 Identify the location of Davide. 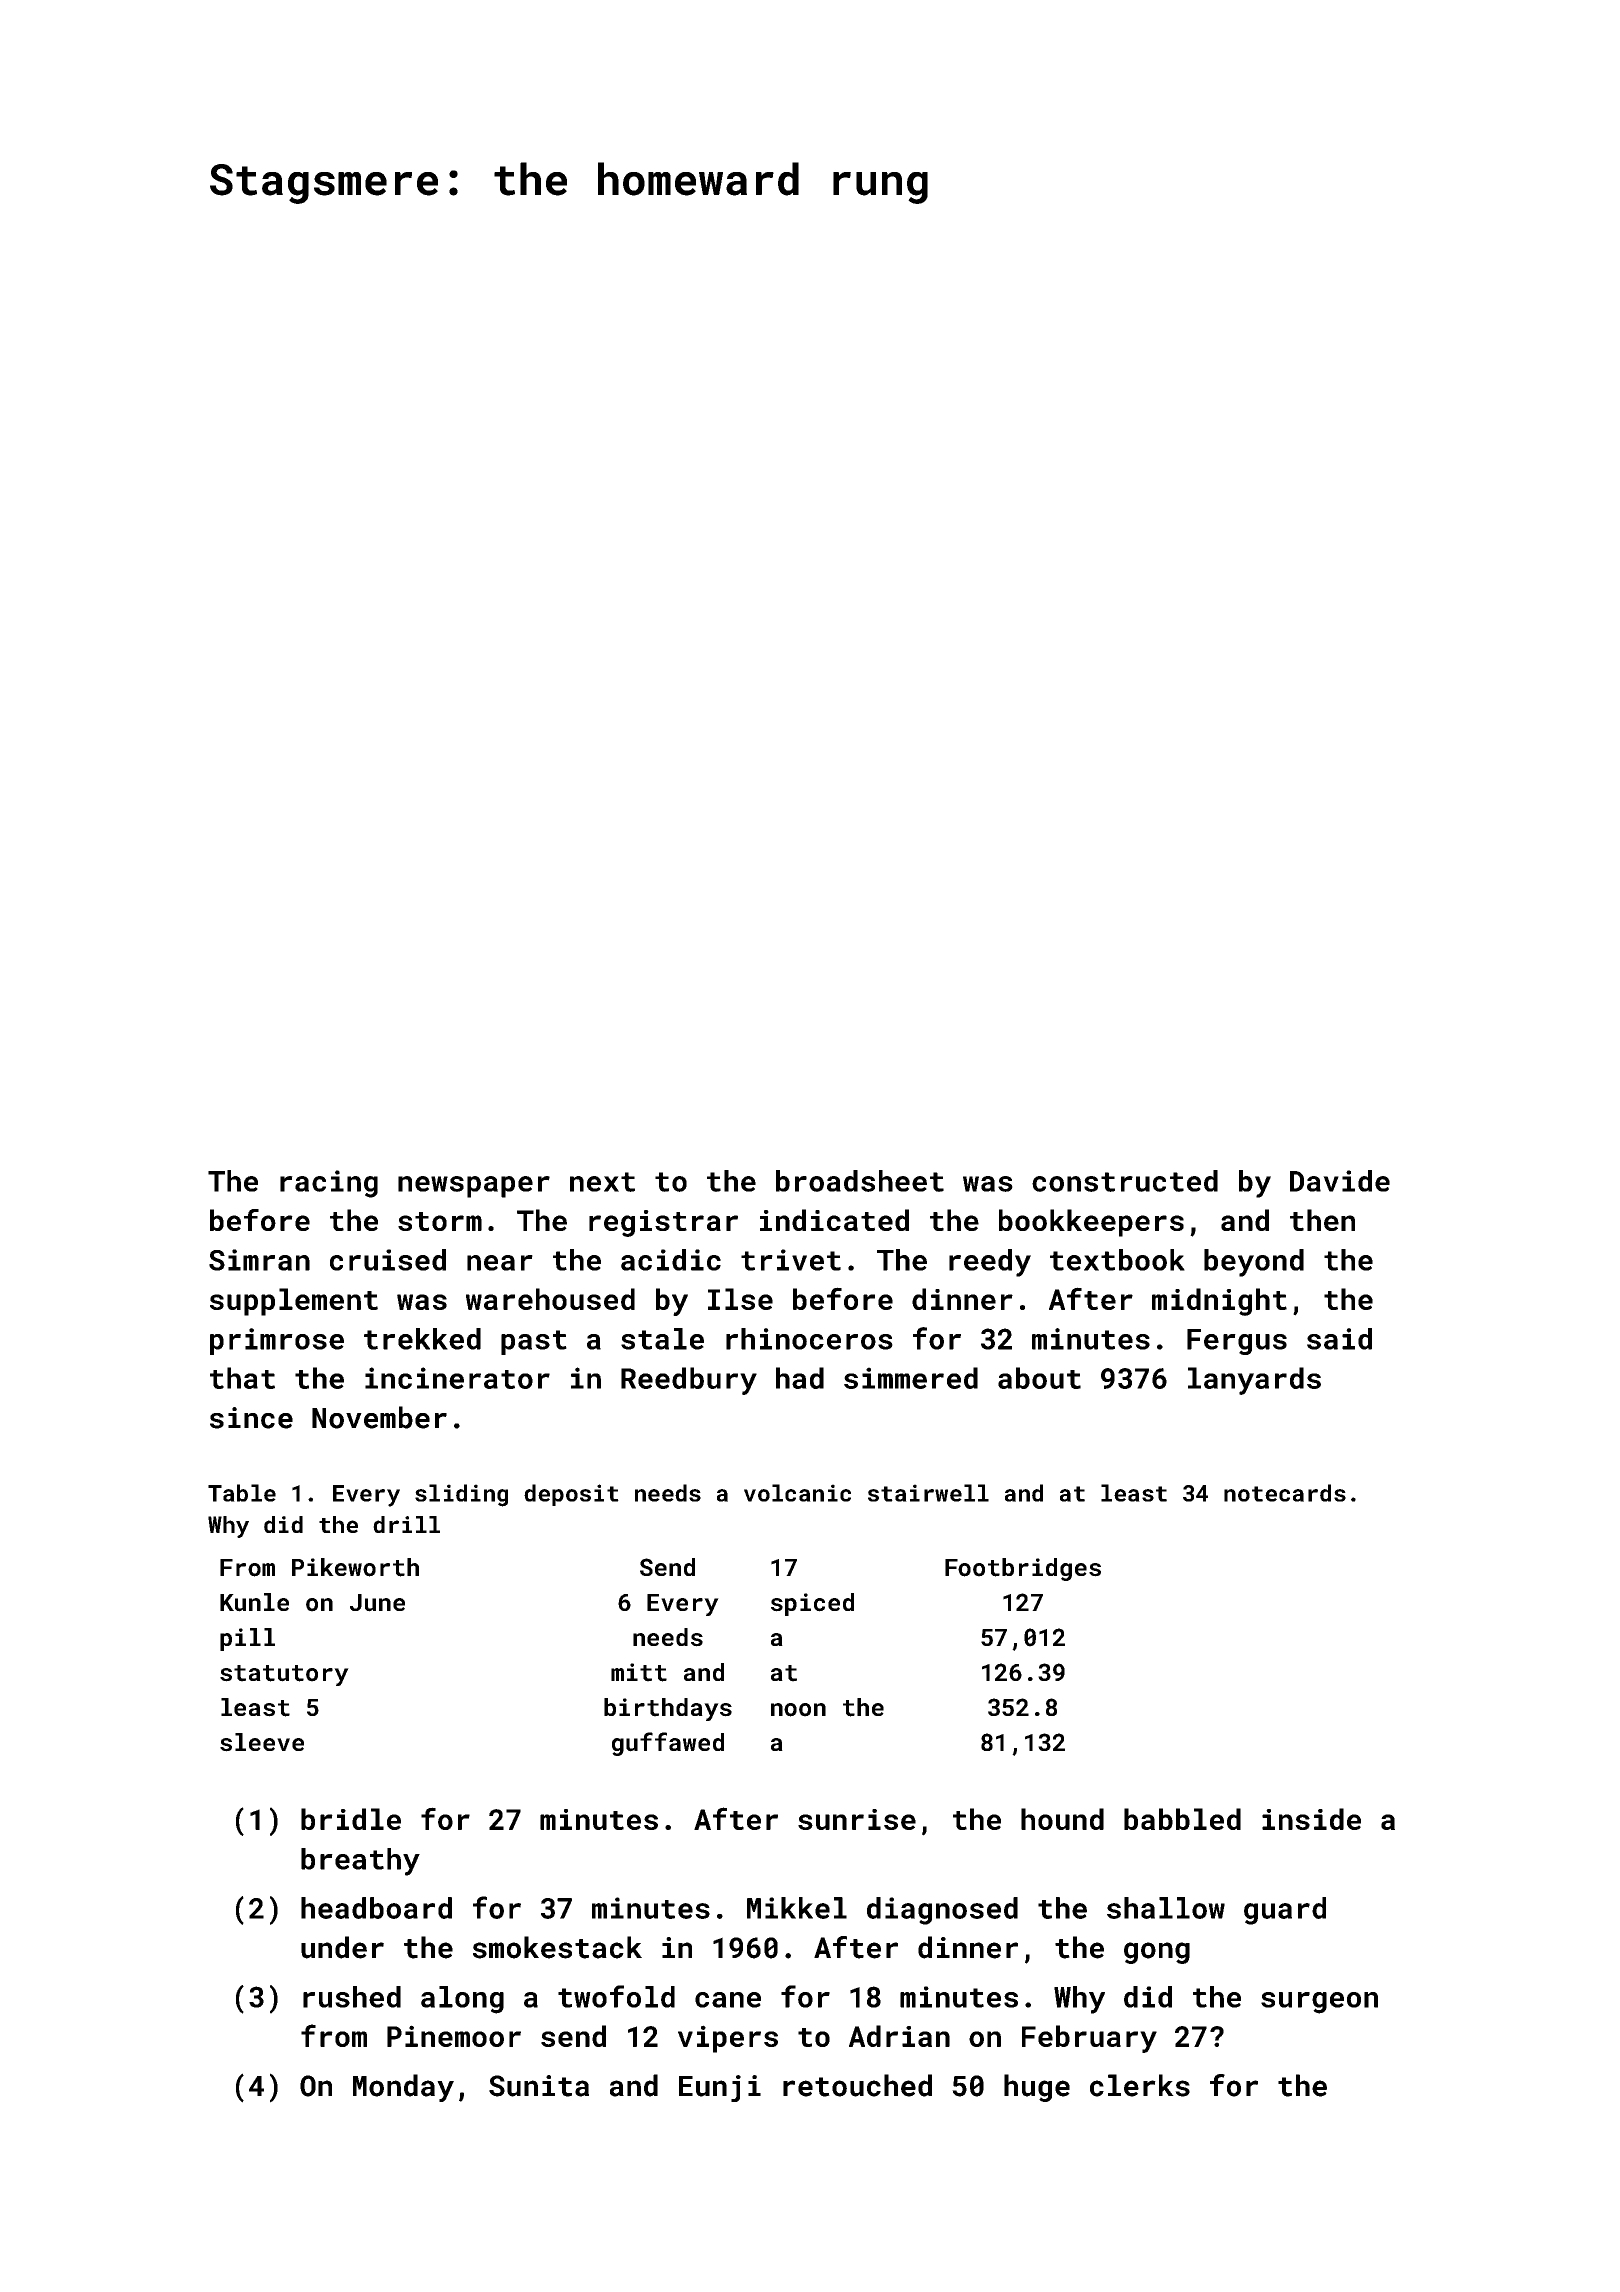
(1340, 1181).
